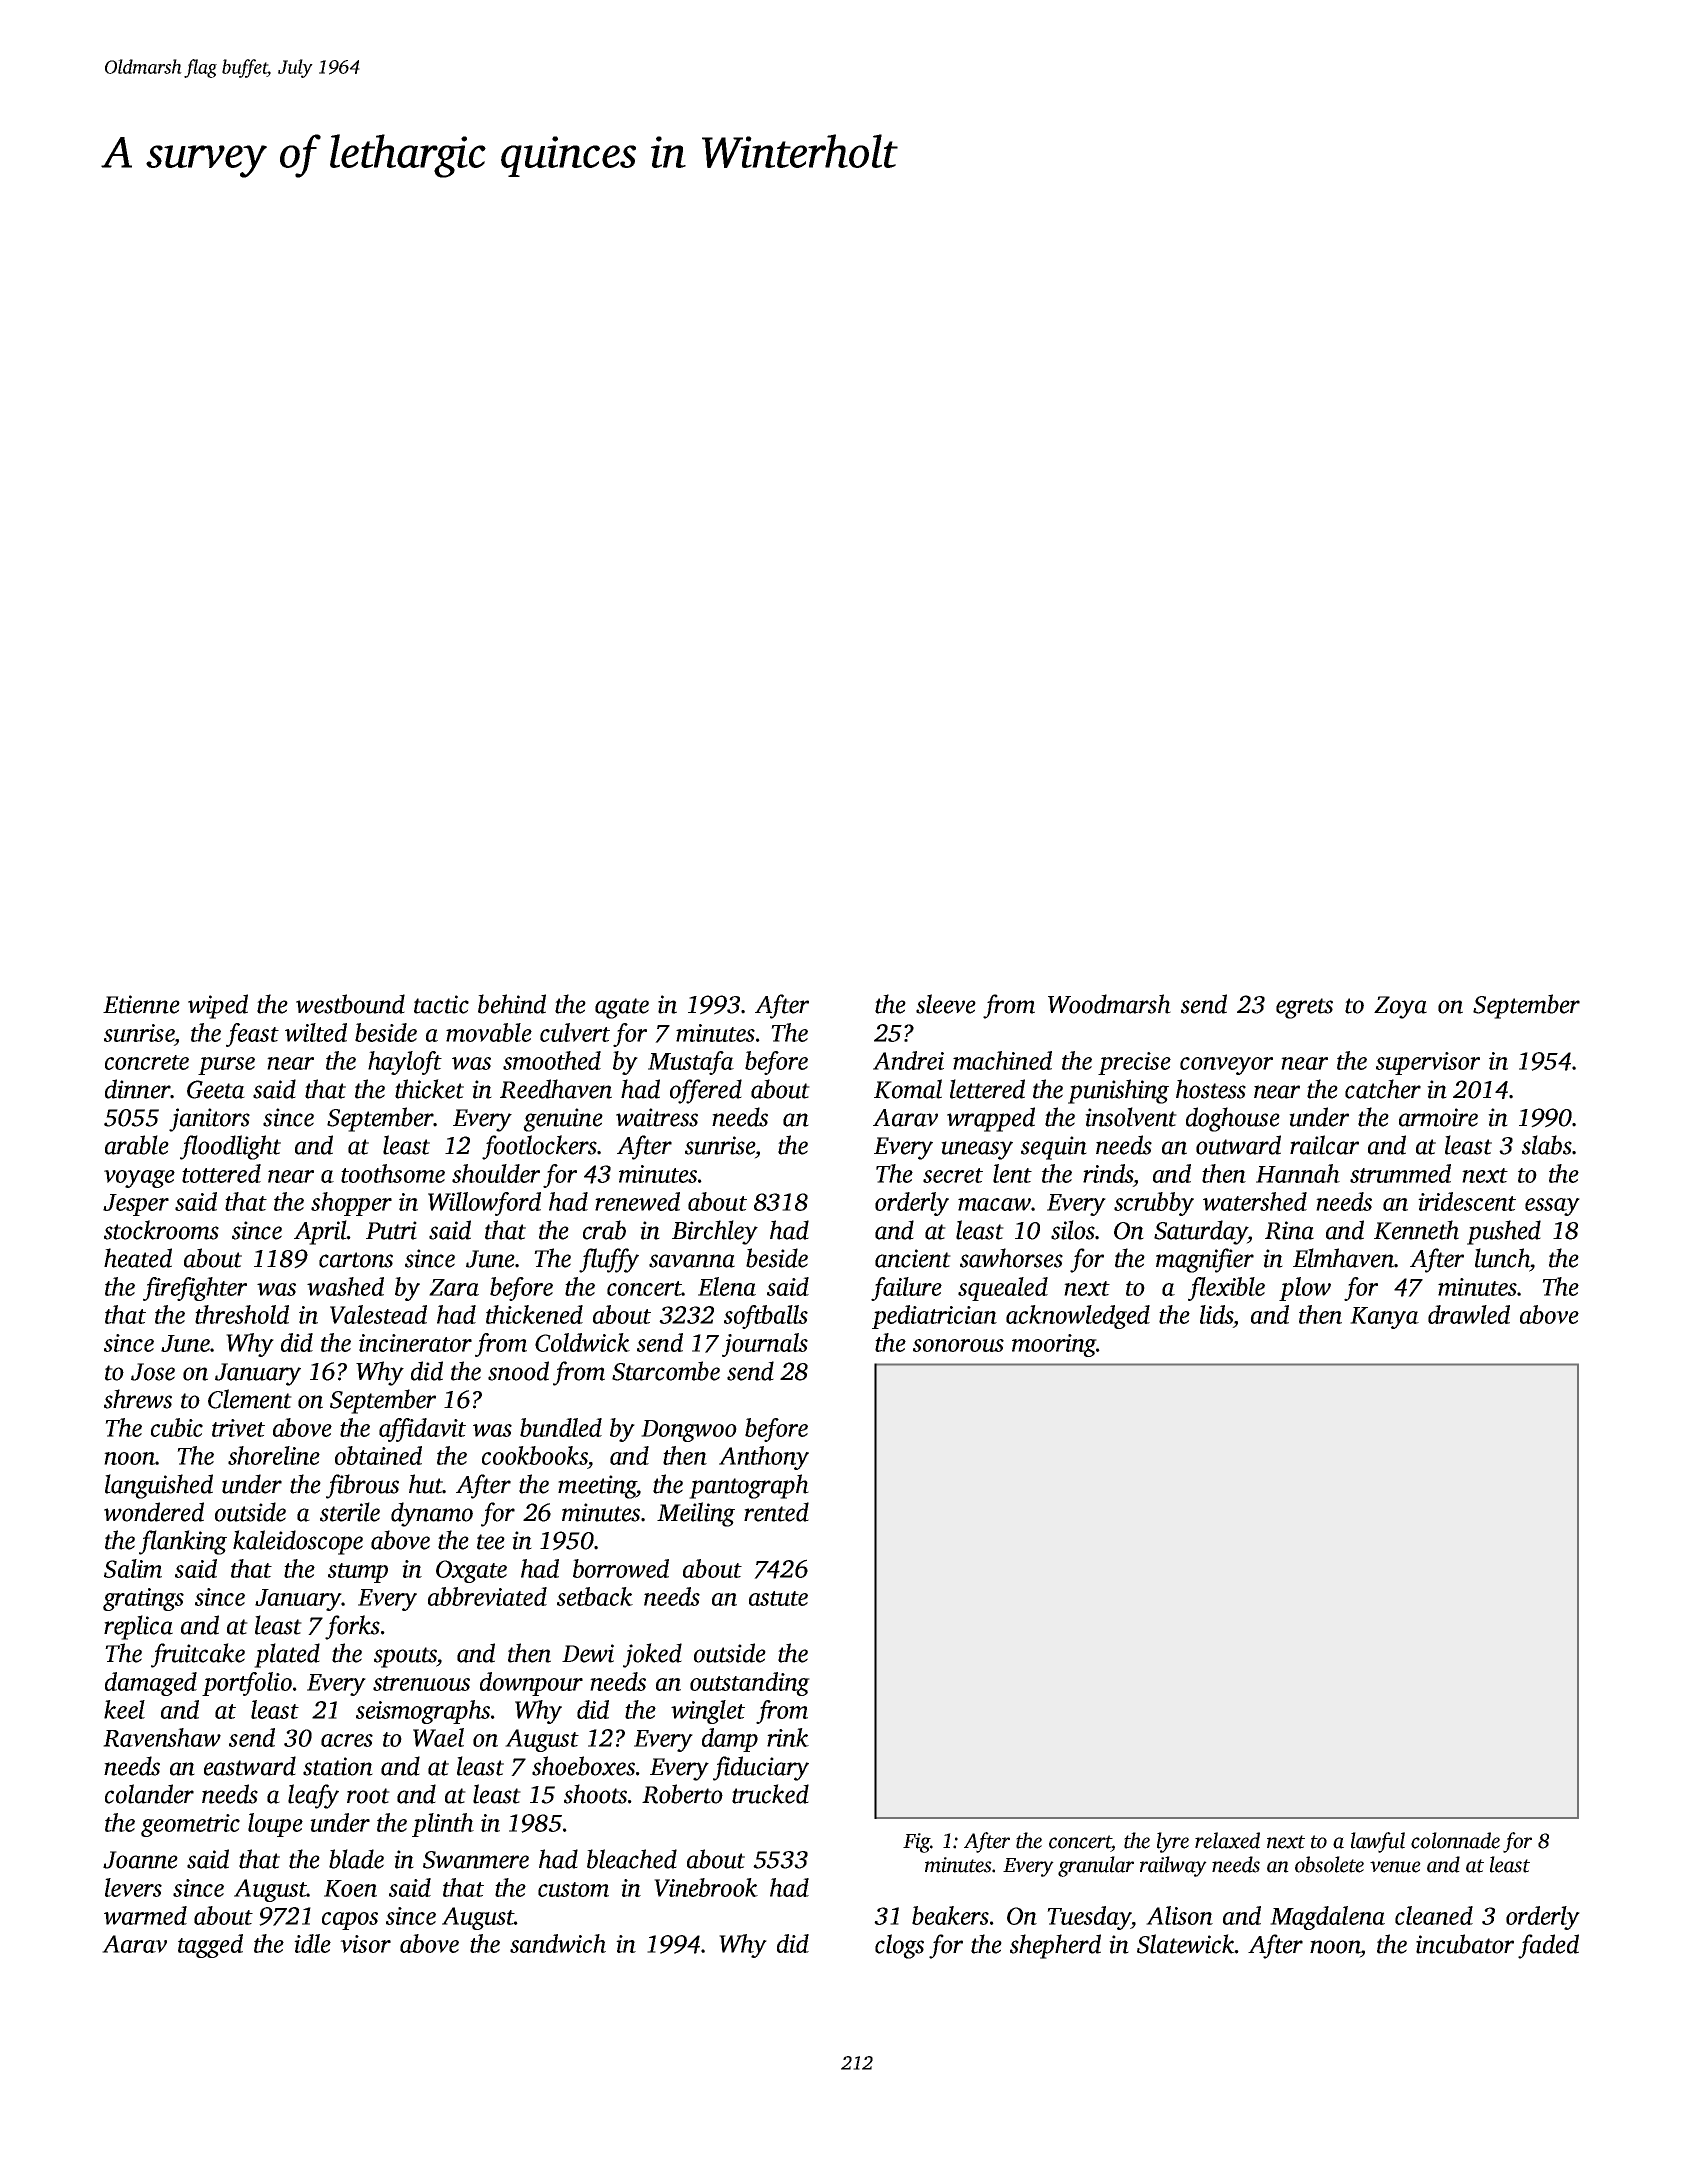 This document has width=1683, height=2178. What do you see at coordinates (247, 1684) in the document?
I see `portfolio` at bounding box center [247, 1684].
